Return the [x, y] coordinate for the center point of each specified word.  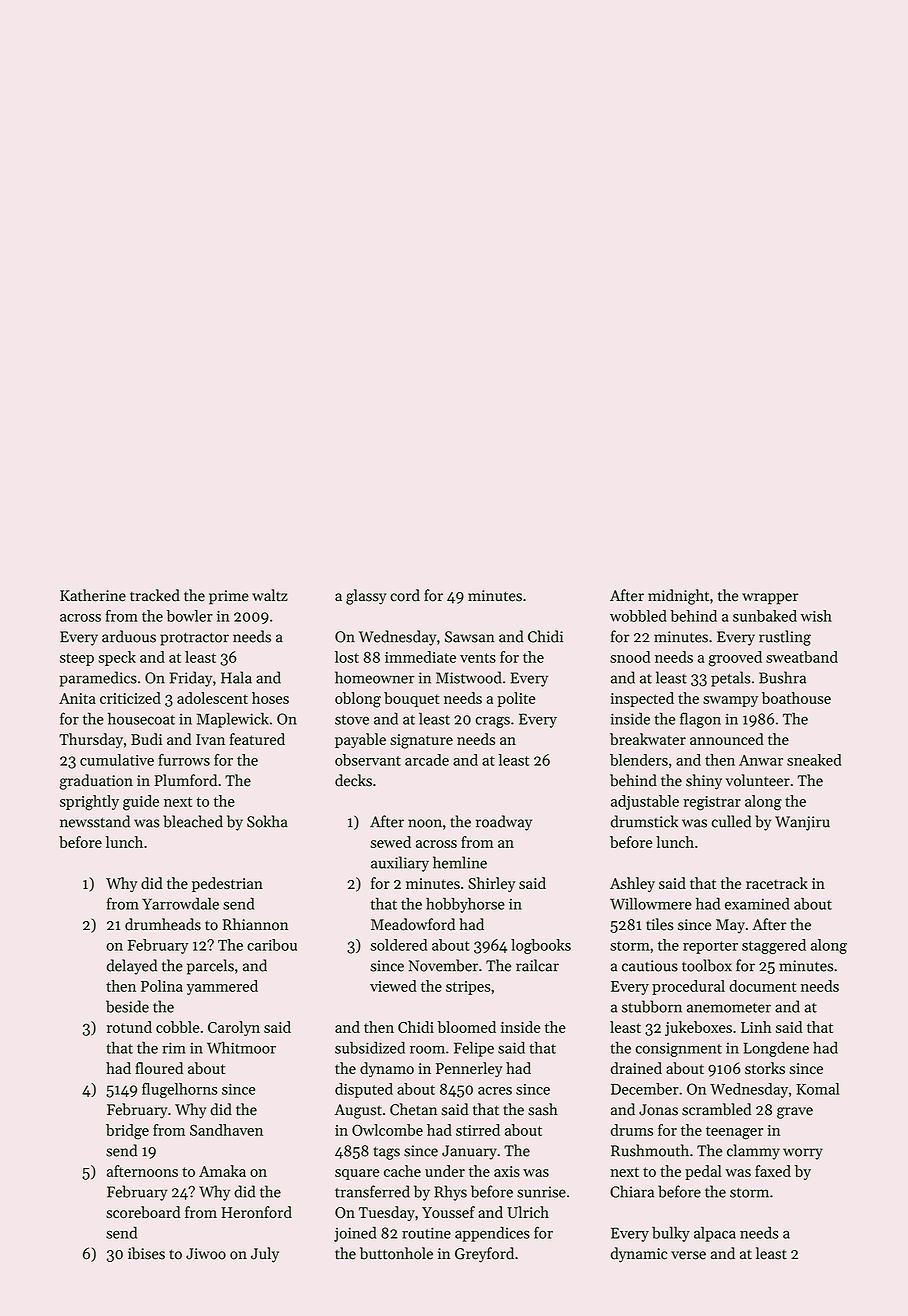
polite [516, 699]
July [265, 1255]
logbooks [541, 946]
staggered [774, 946]
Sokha [267, 821]
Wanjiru [802, 823]
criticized [130, 698]
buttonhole [396, 1253]
